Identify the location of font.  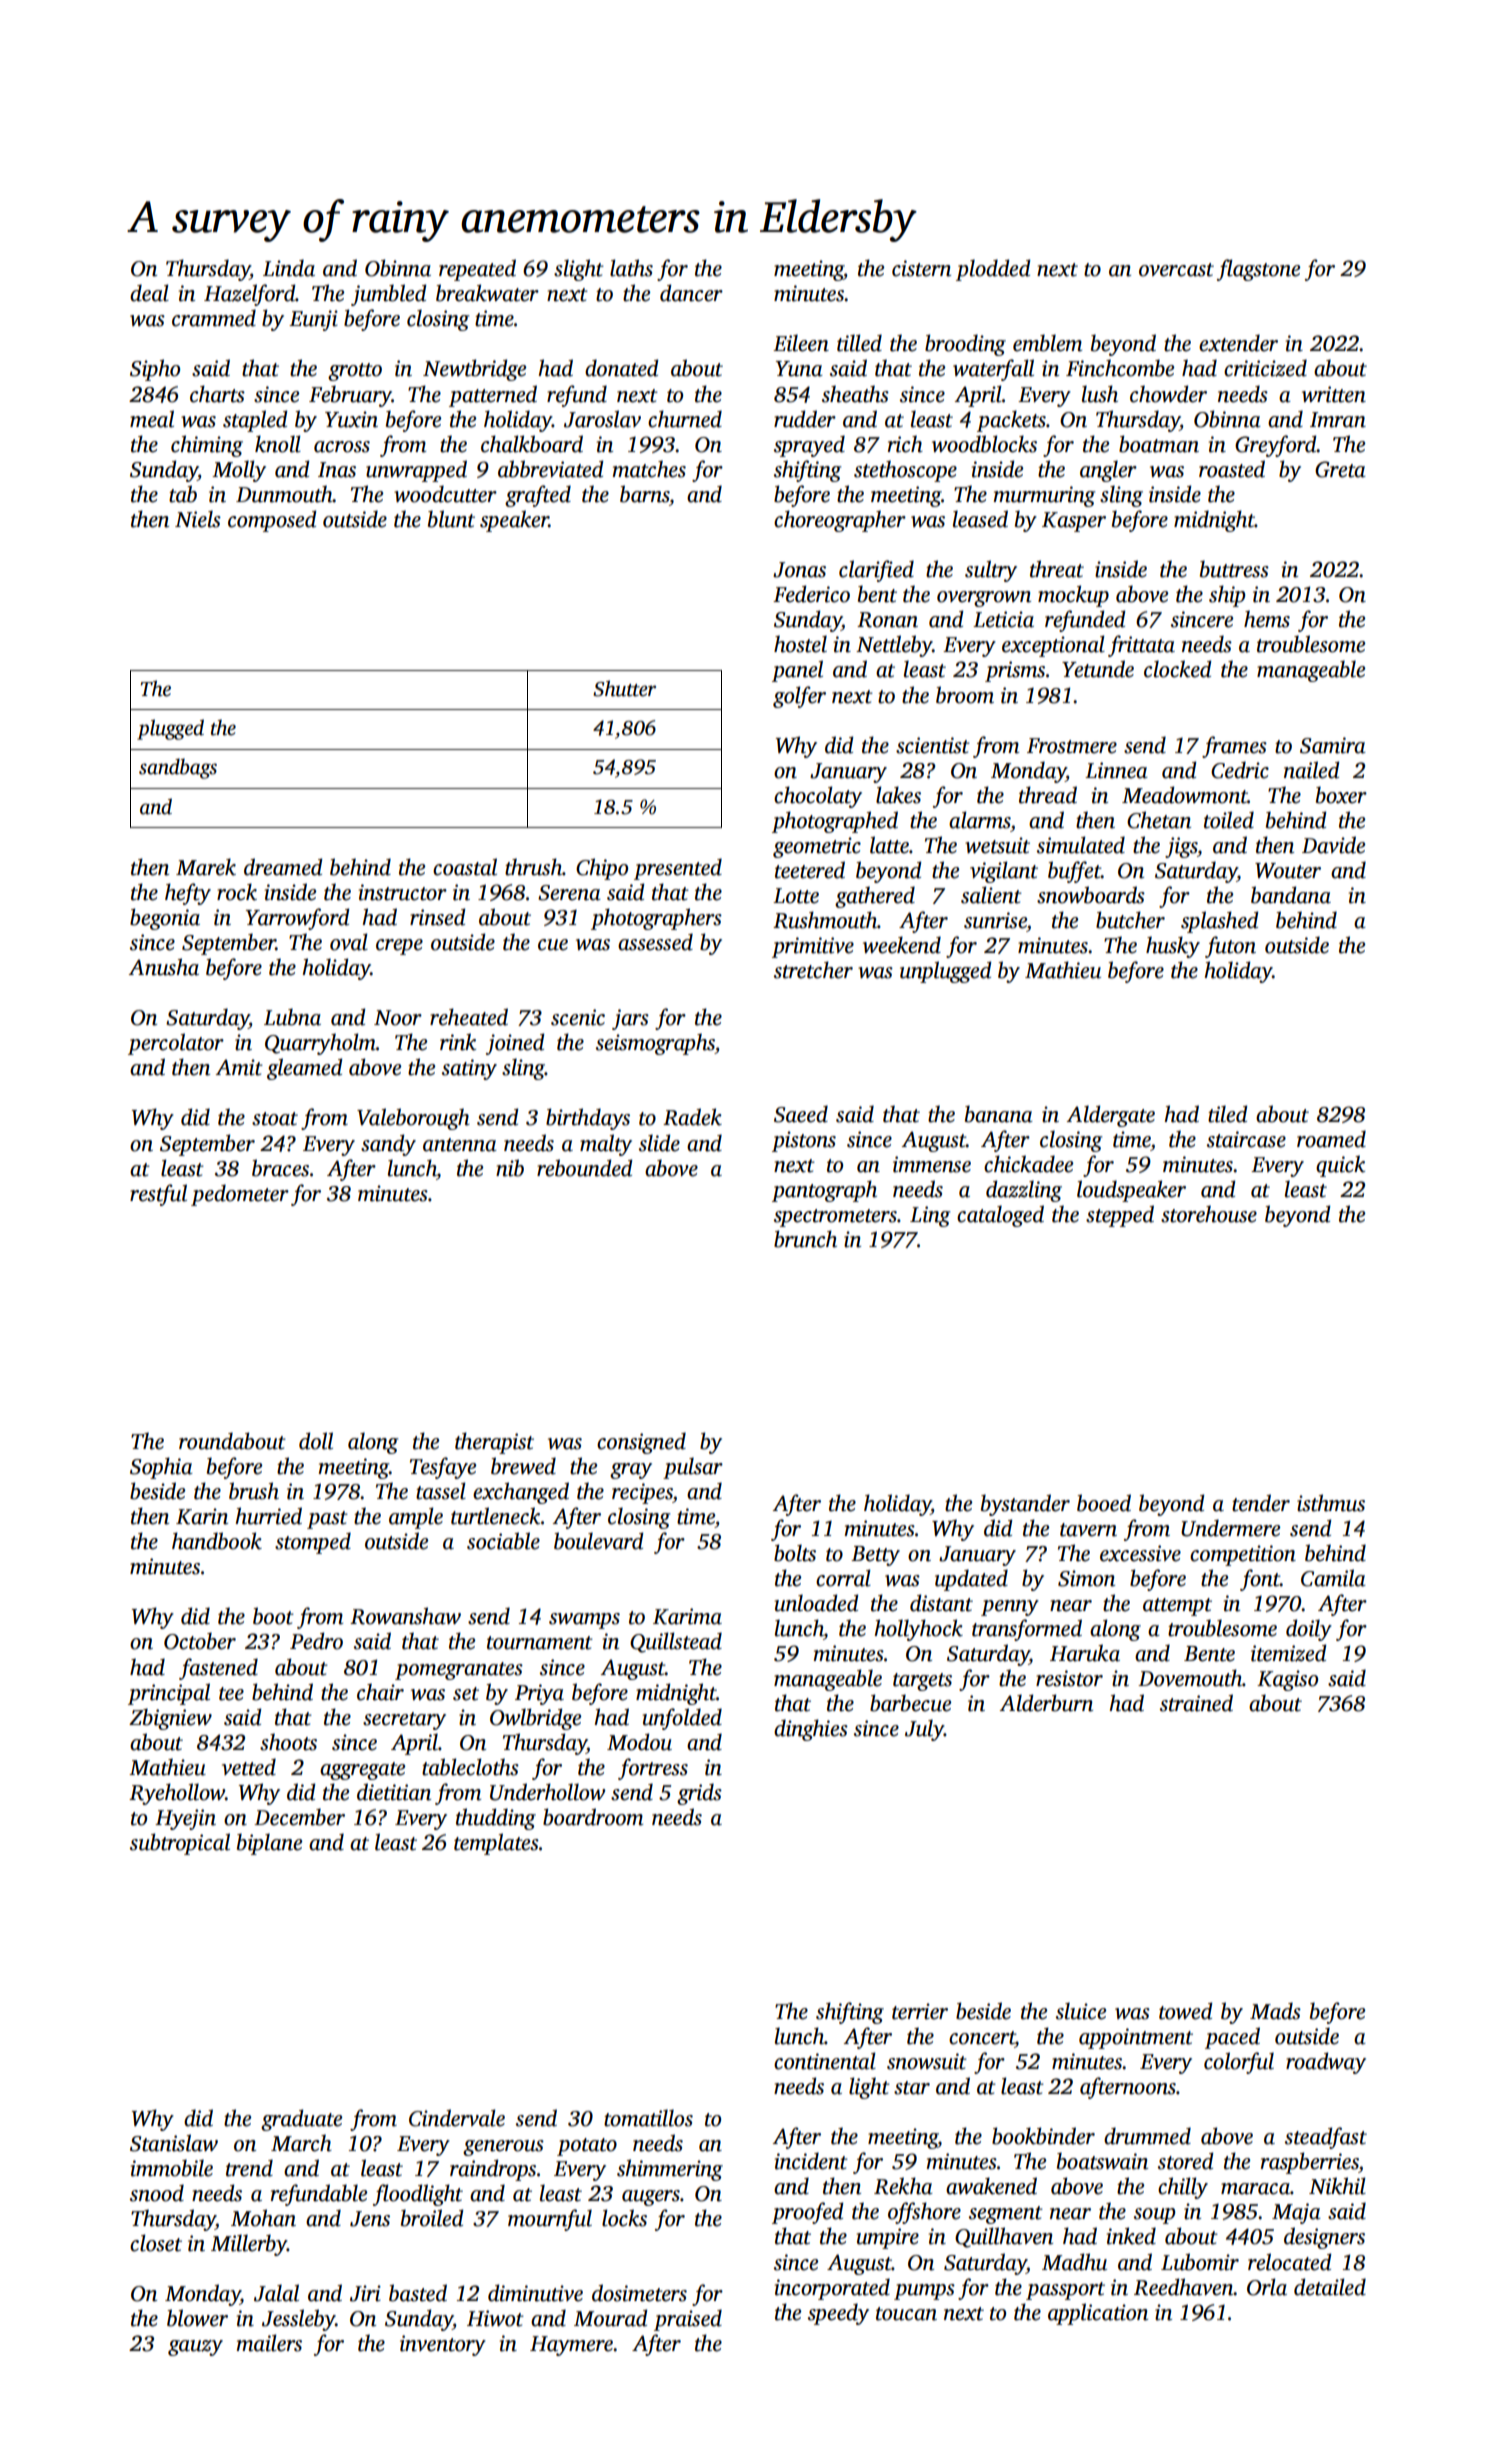
(1260, 1580).
